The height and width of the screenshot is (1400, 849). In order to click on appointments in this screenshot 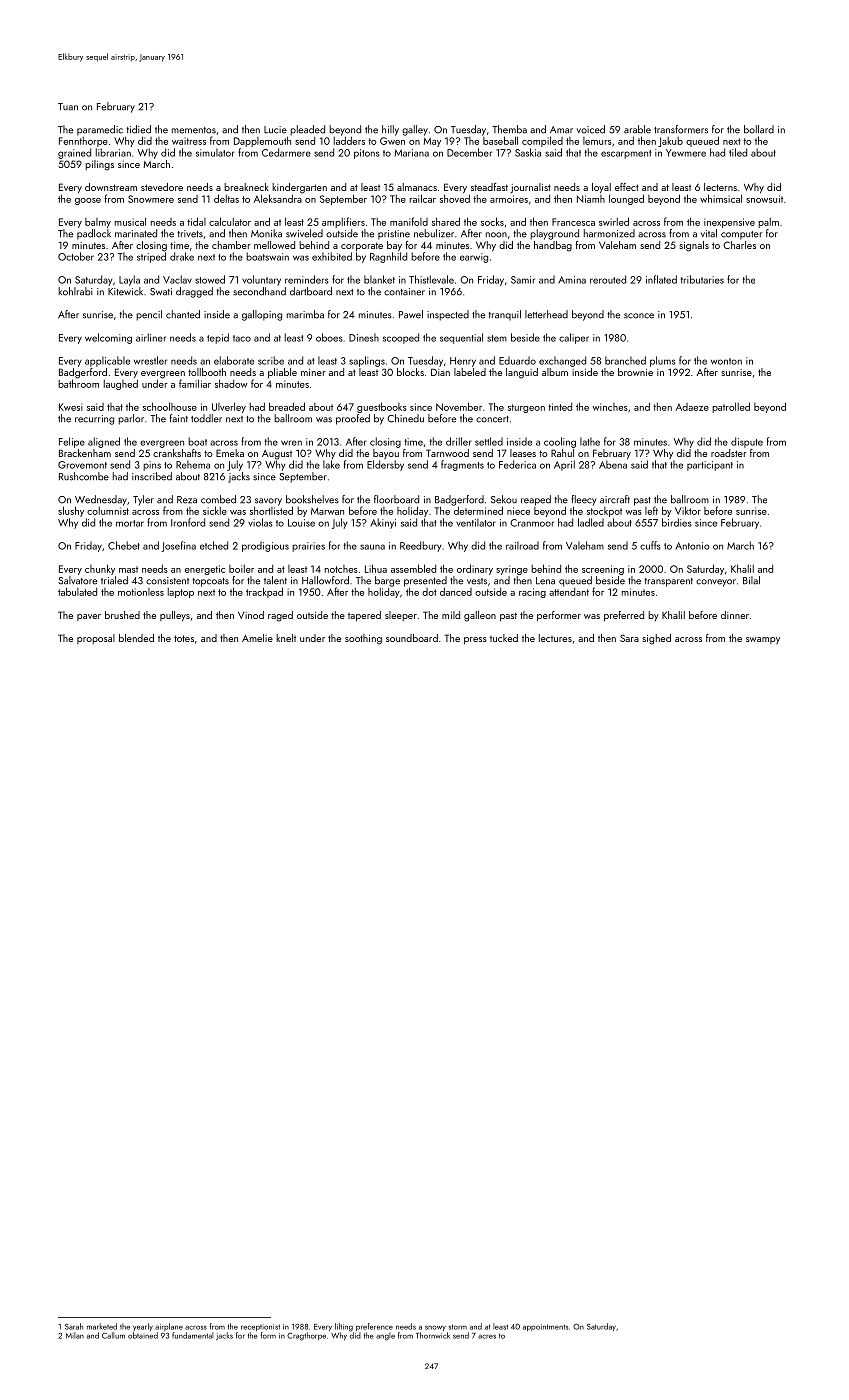, I will do `click(545, 1327)`.
